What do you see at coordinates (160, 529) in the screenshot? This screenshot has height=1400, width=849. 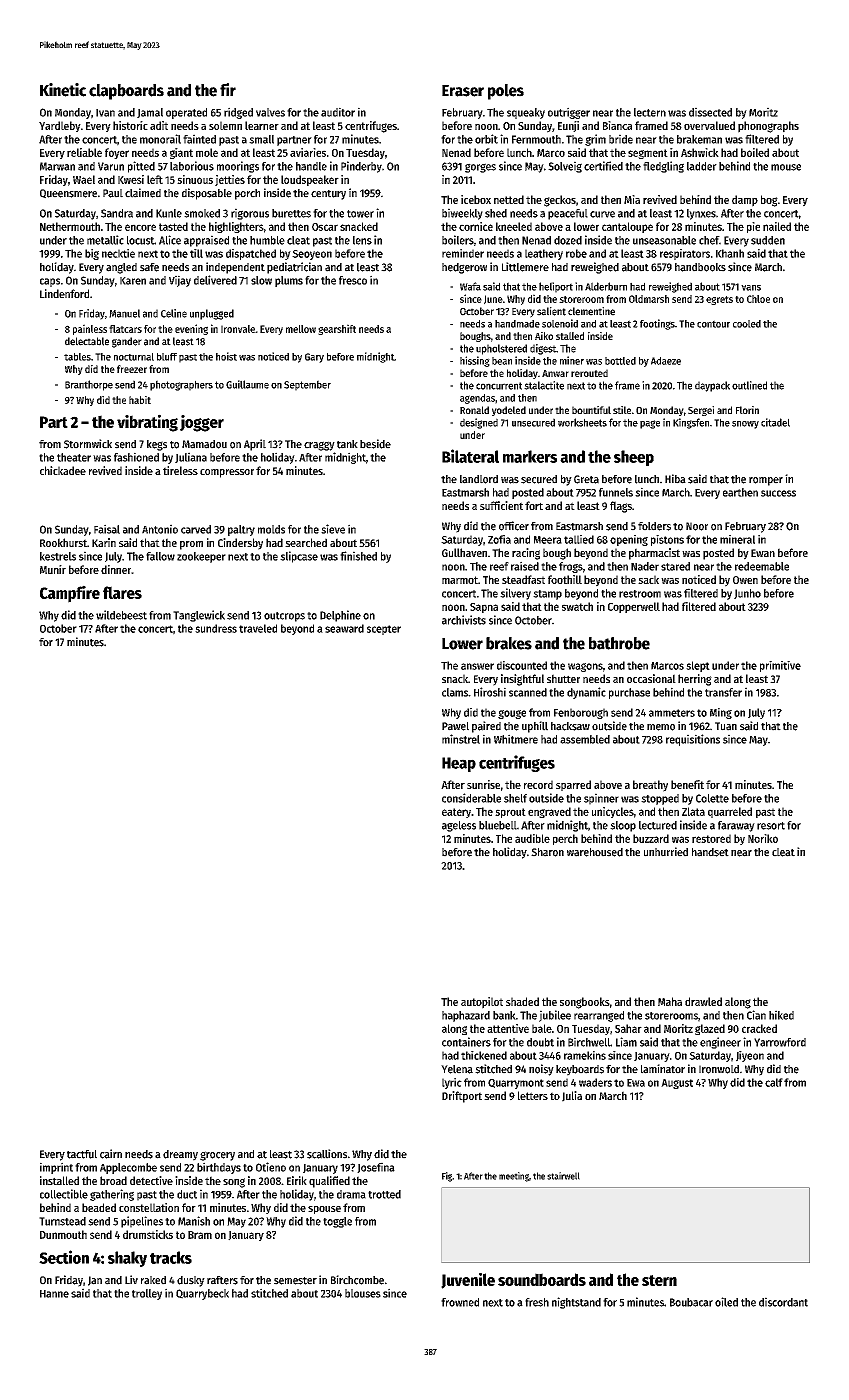 I see `Antonio` at bounding box center [160, 529].
